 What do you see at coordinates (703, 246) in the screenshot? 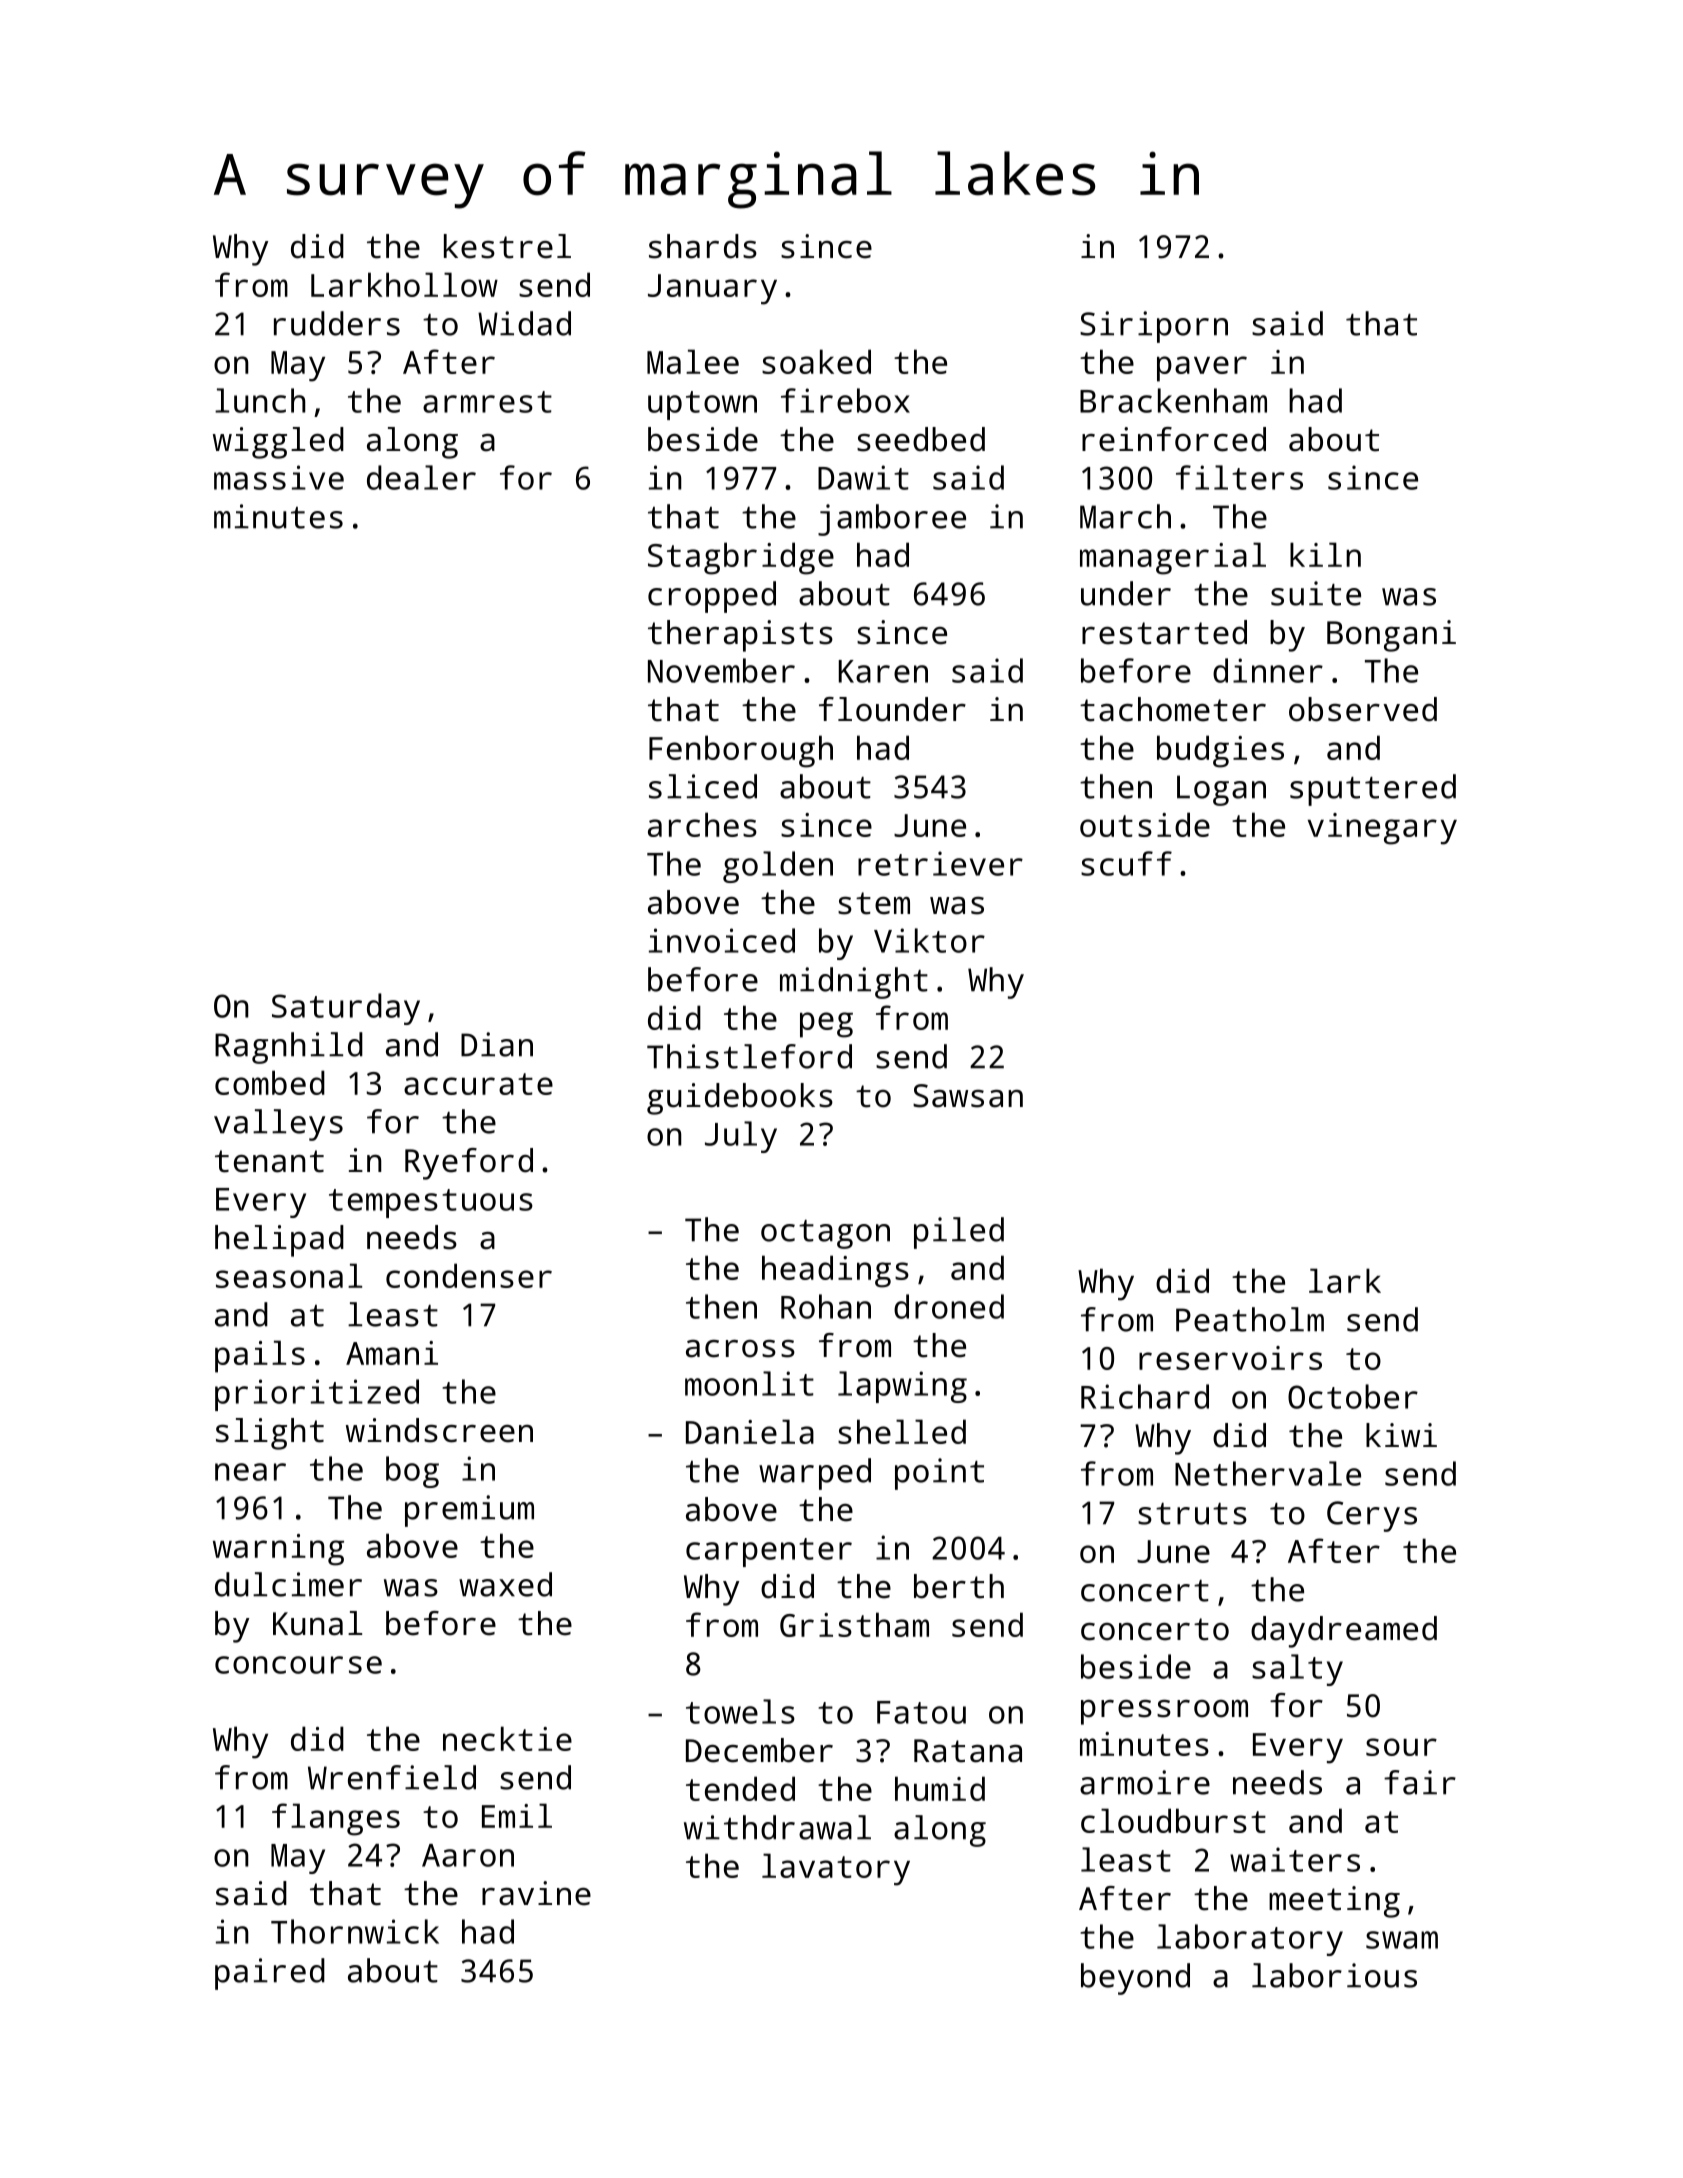
I see `shards` at bounding box center [703, 246].
